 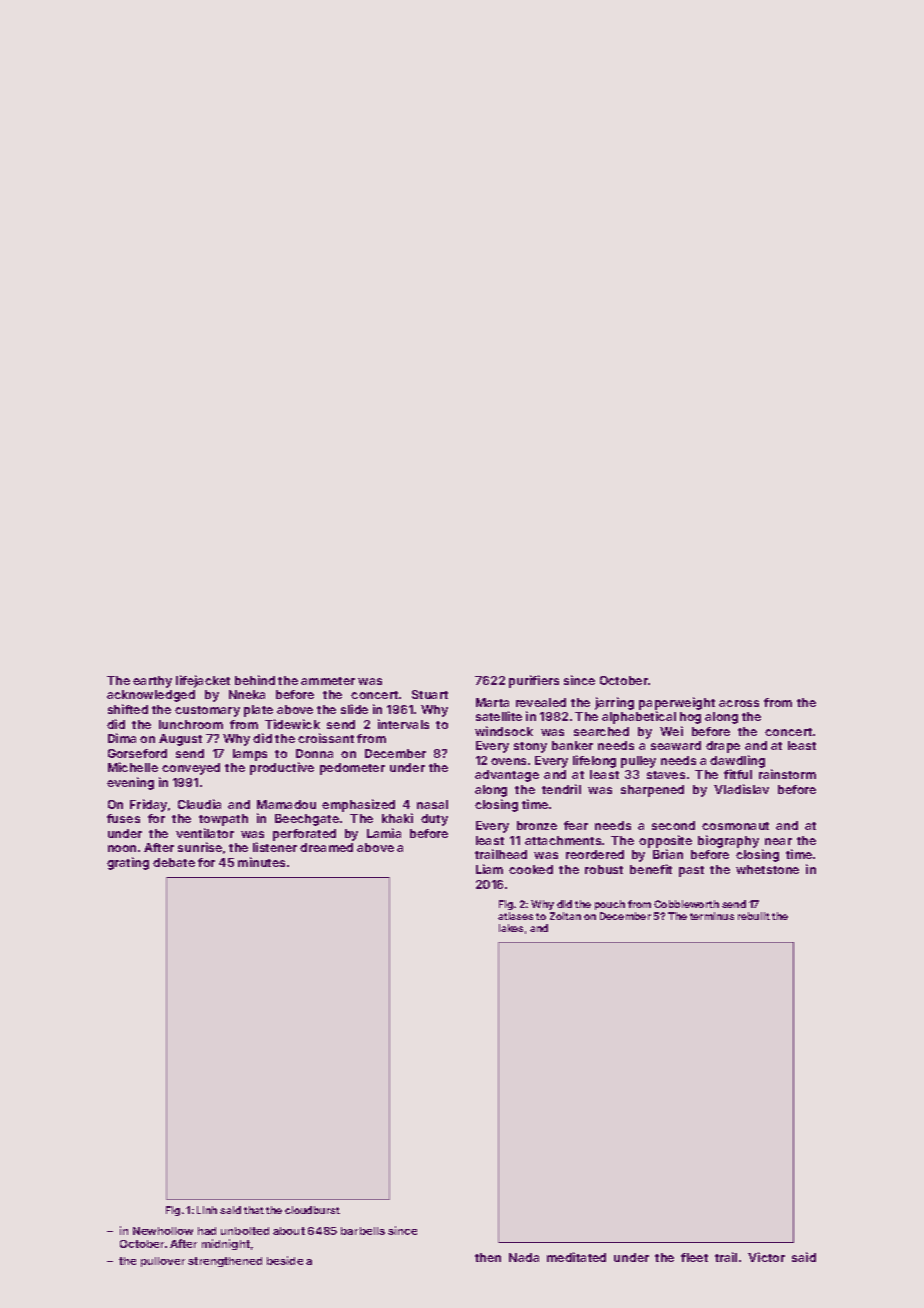 I want to click on that, so click(x=254, y=1210).
